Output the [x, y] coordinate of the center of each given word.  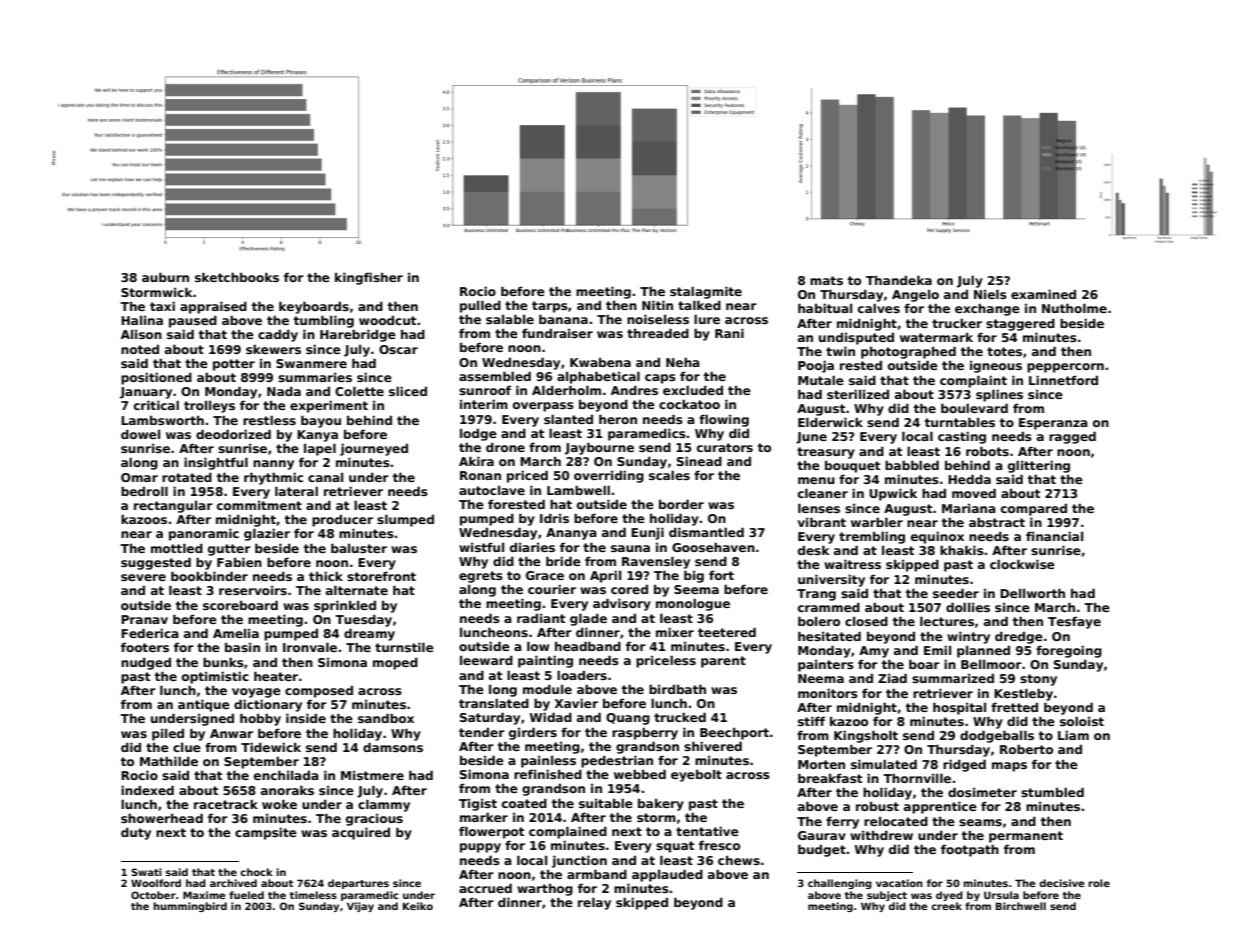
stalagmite [706, 292]
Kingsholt [866, 736]
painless [548, 762]
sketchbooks [237, 277]
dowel [140, 434]
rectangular [173, 507]
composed [319, 691]
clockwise [1022, 564]
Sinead [699, 461]
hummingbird [190, 907]
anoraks [287, 790]
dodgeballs [997, 736]
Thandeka [899, 280]
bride [563, 561]
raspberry [645, 733]
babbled [912, 465]
